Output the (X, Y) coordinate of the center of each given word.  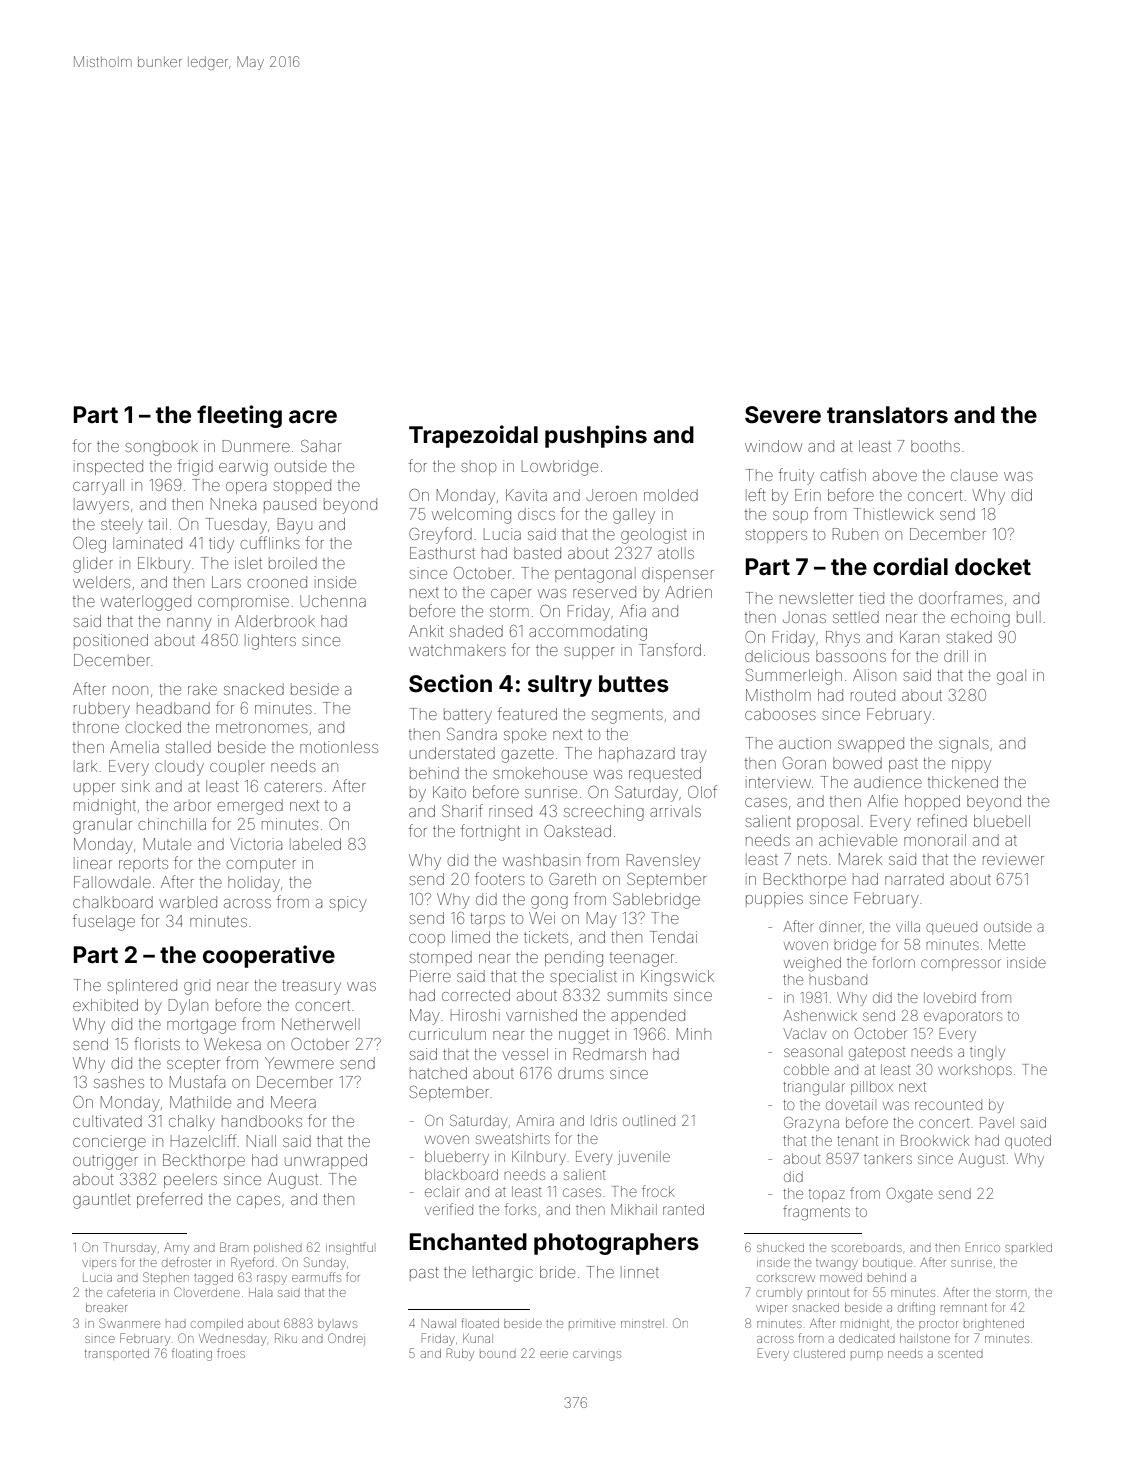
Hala (261, 1292)
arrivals (675, 811)
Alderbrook (275, 621)
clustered (819, 1353)
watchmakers (457, 650)
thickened (963, 782)
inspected (108, 467)
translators (887, 415)
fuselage (104, 922)
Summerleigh (794, 677)
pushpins (596, 436)
